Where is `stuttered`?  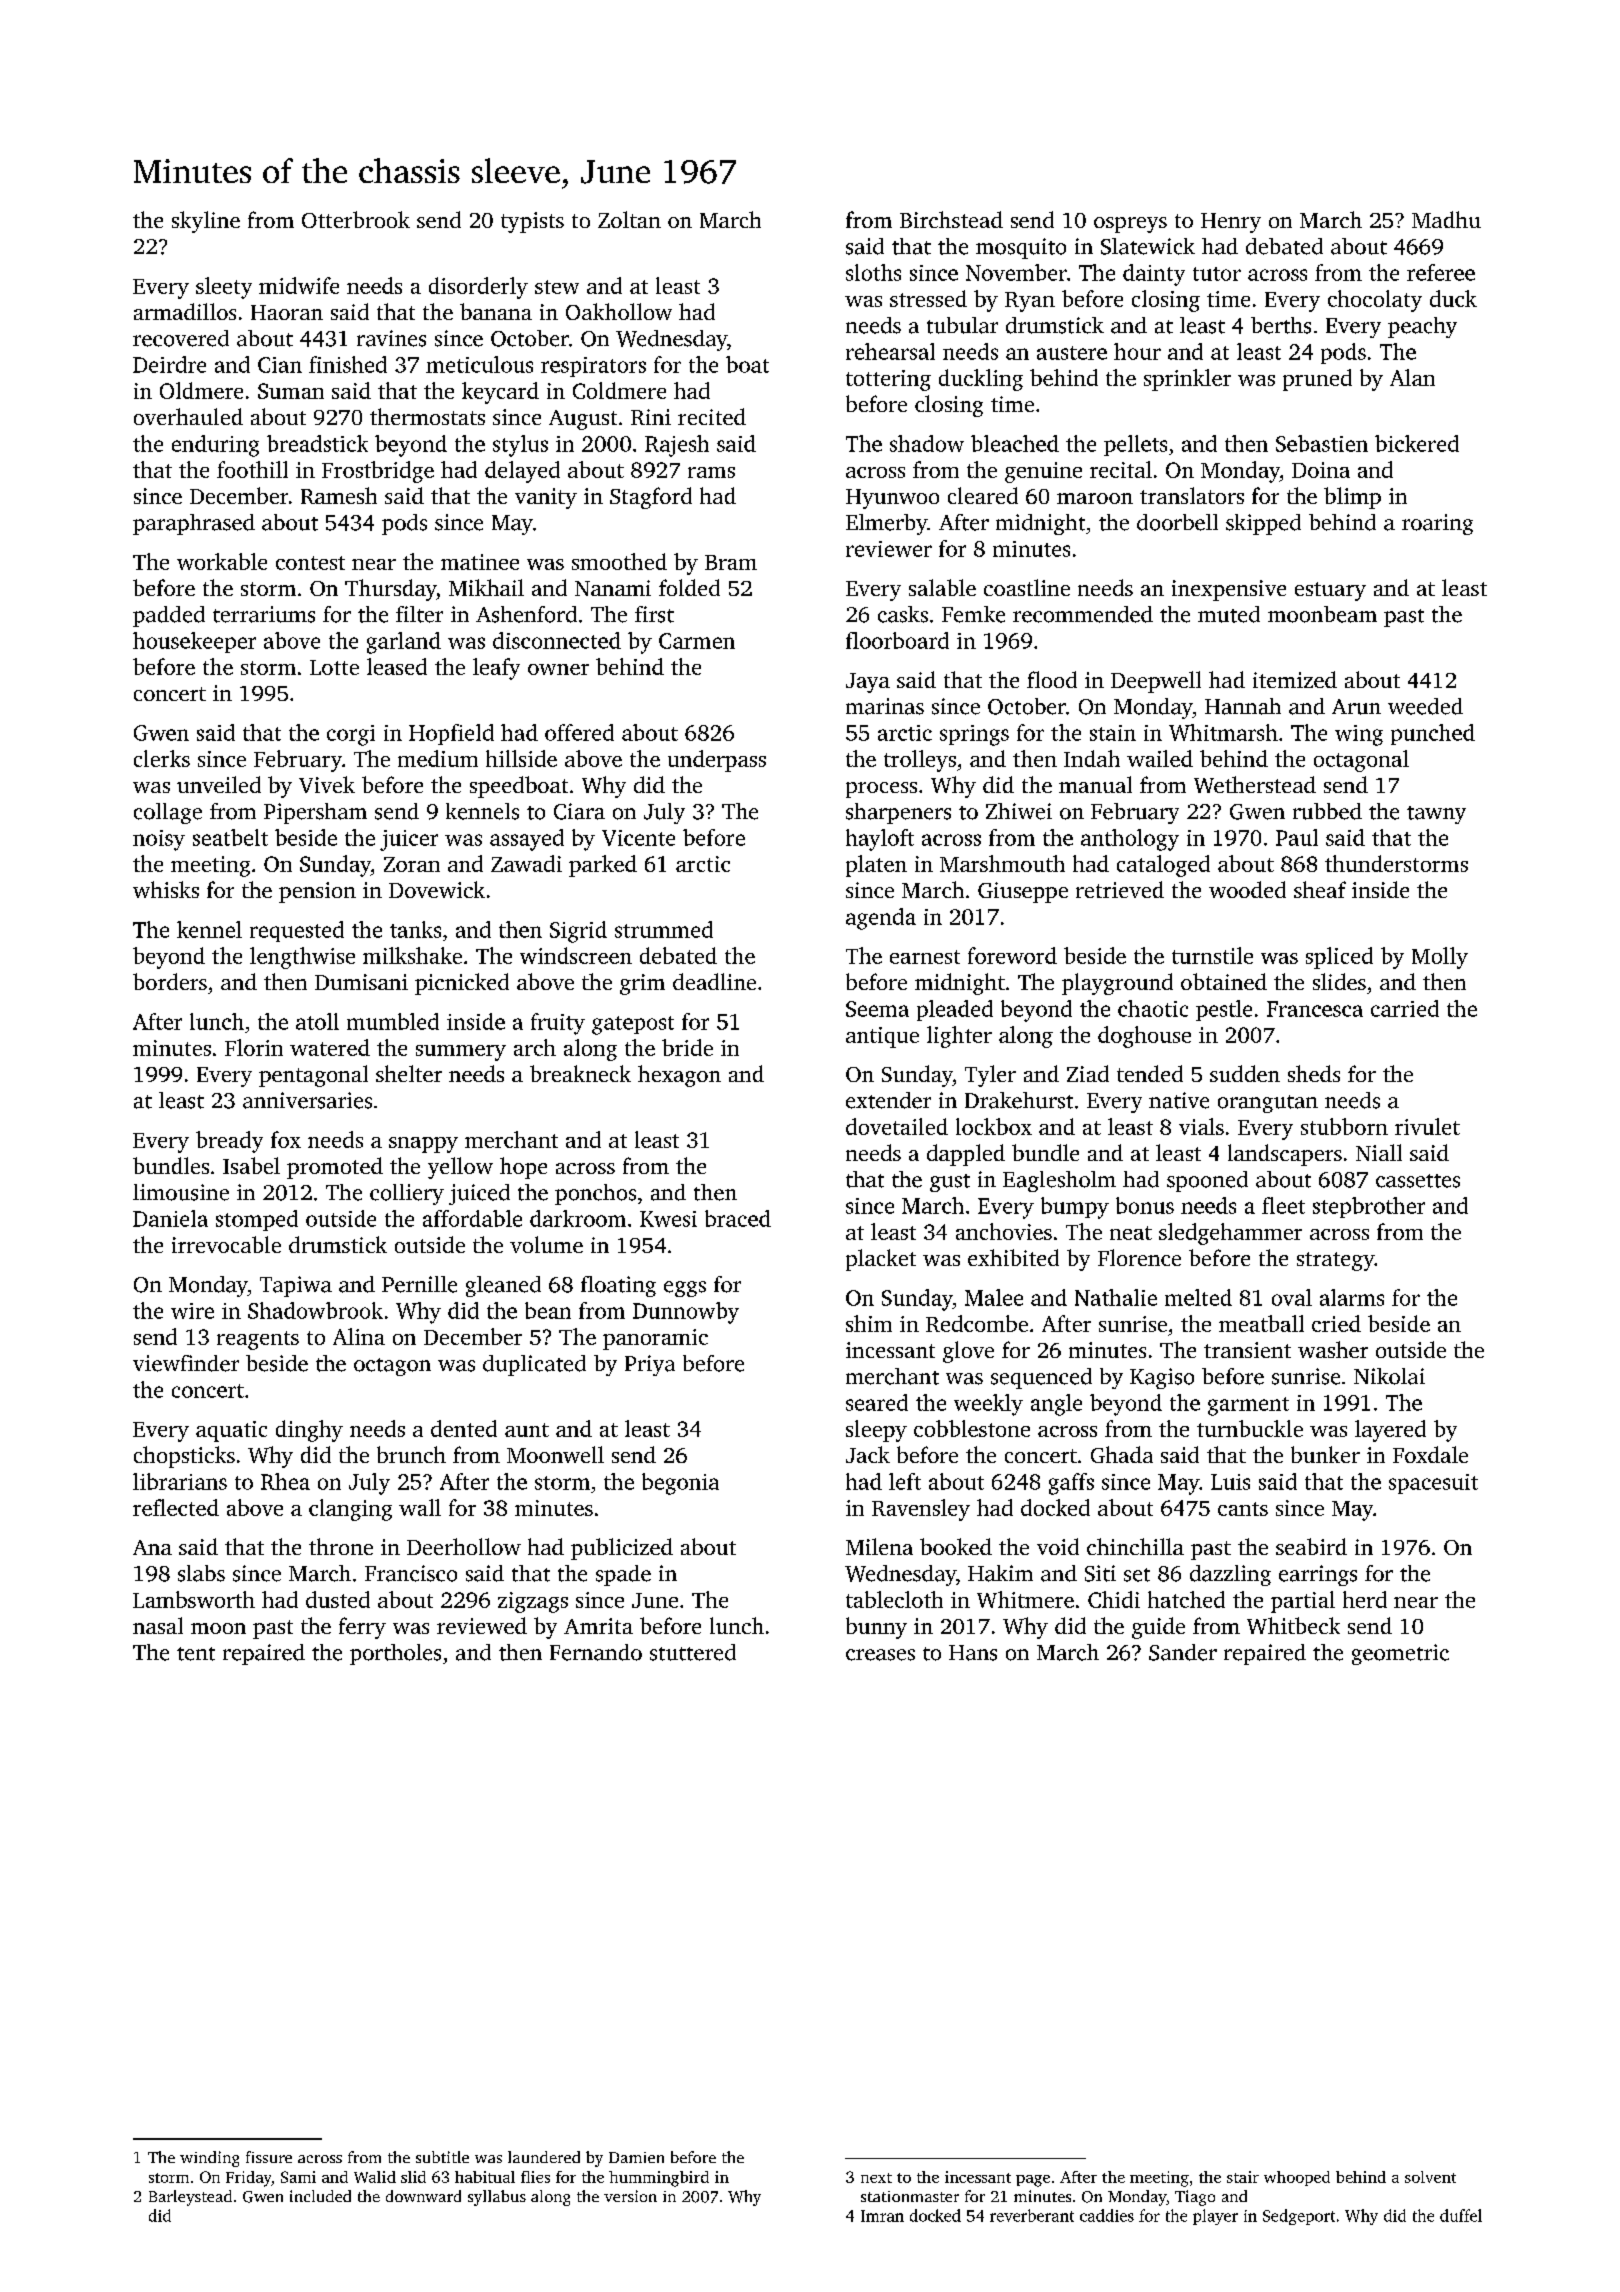
stuttered is located at coordinates (693, 1652).
